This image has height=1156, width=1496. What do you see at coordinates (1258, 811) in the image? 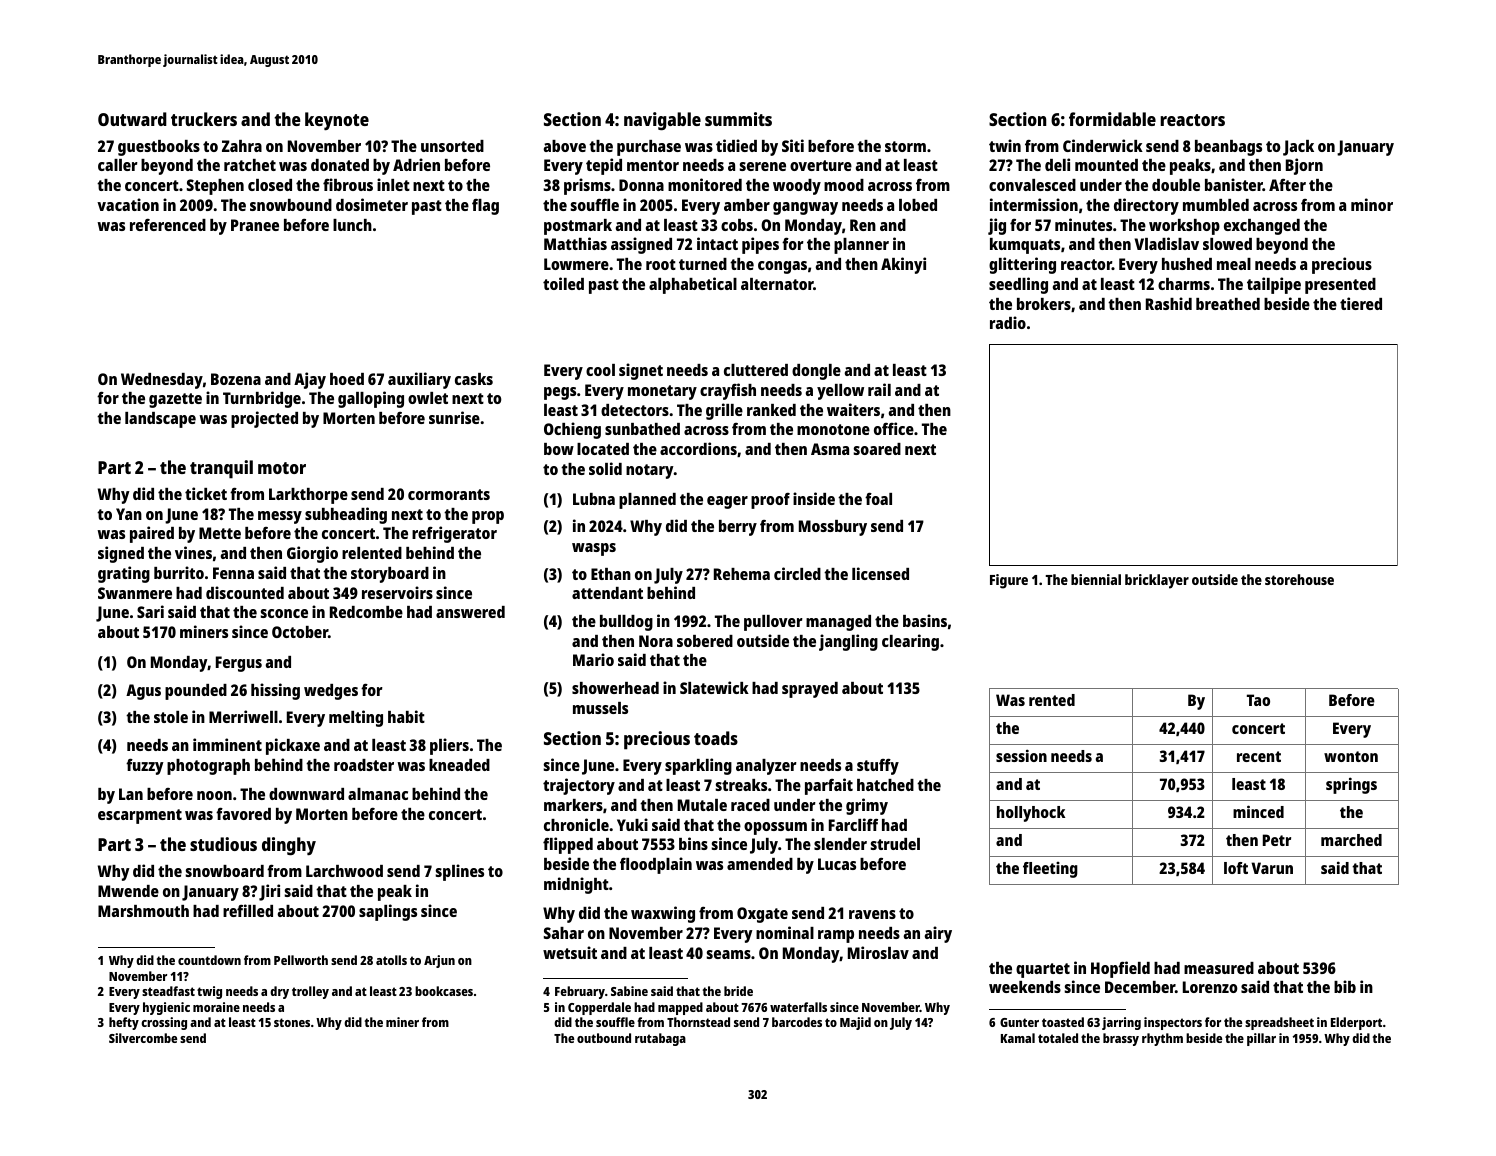
I see `minced` at bounding box center [1258, 811].
